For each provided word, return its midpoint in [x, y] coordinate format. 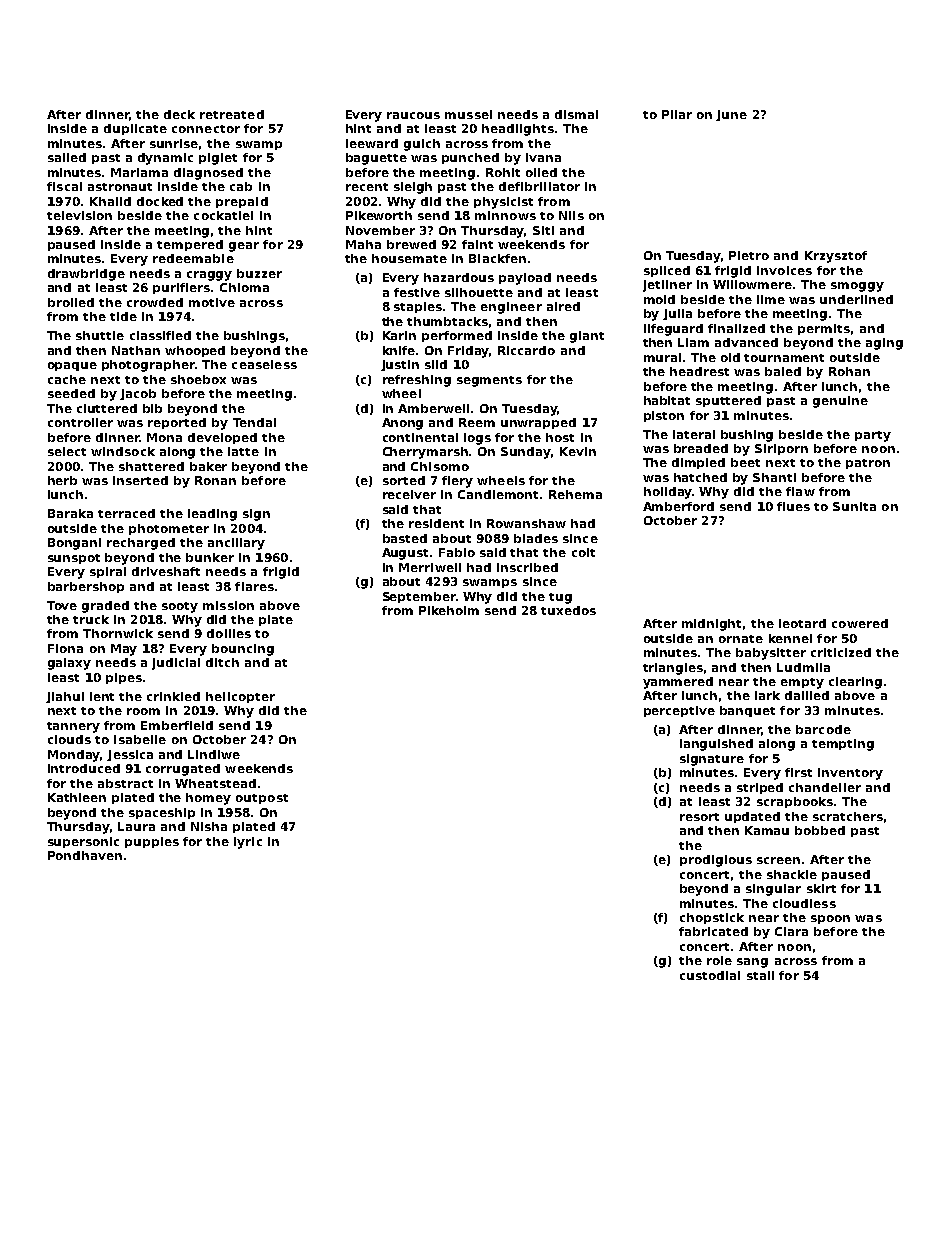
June [731, 115]
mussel [468, 114]
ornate [741, 639]
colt [583, 552]
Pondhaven [85, 855]
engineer [511, 308]
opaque [72, 366]
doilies [229, 633]
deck [179, 114]
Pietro [749, 255]
